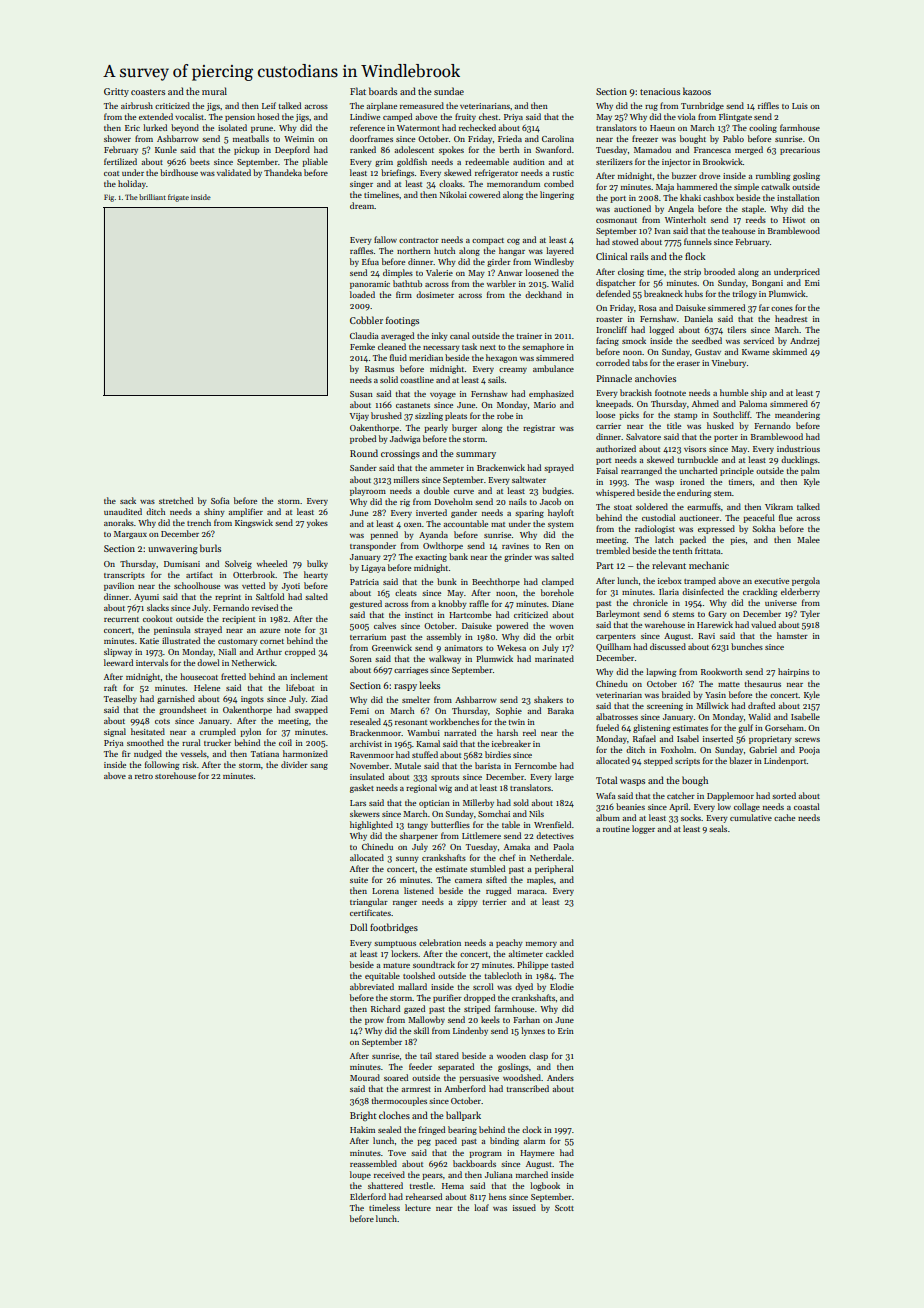 The height and width of the image is (1308, 924). I want to click on retro, so click(144, 776).
